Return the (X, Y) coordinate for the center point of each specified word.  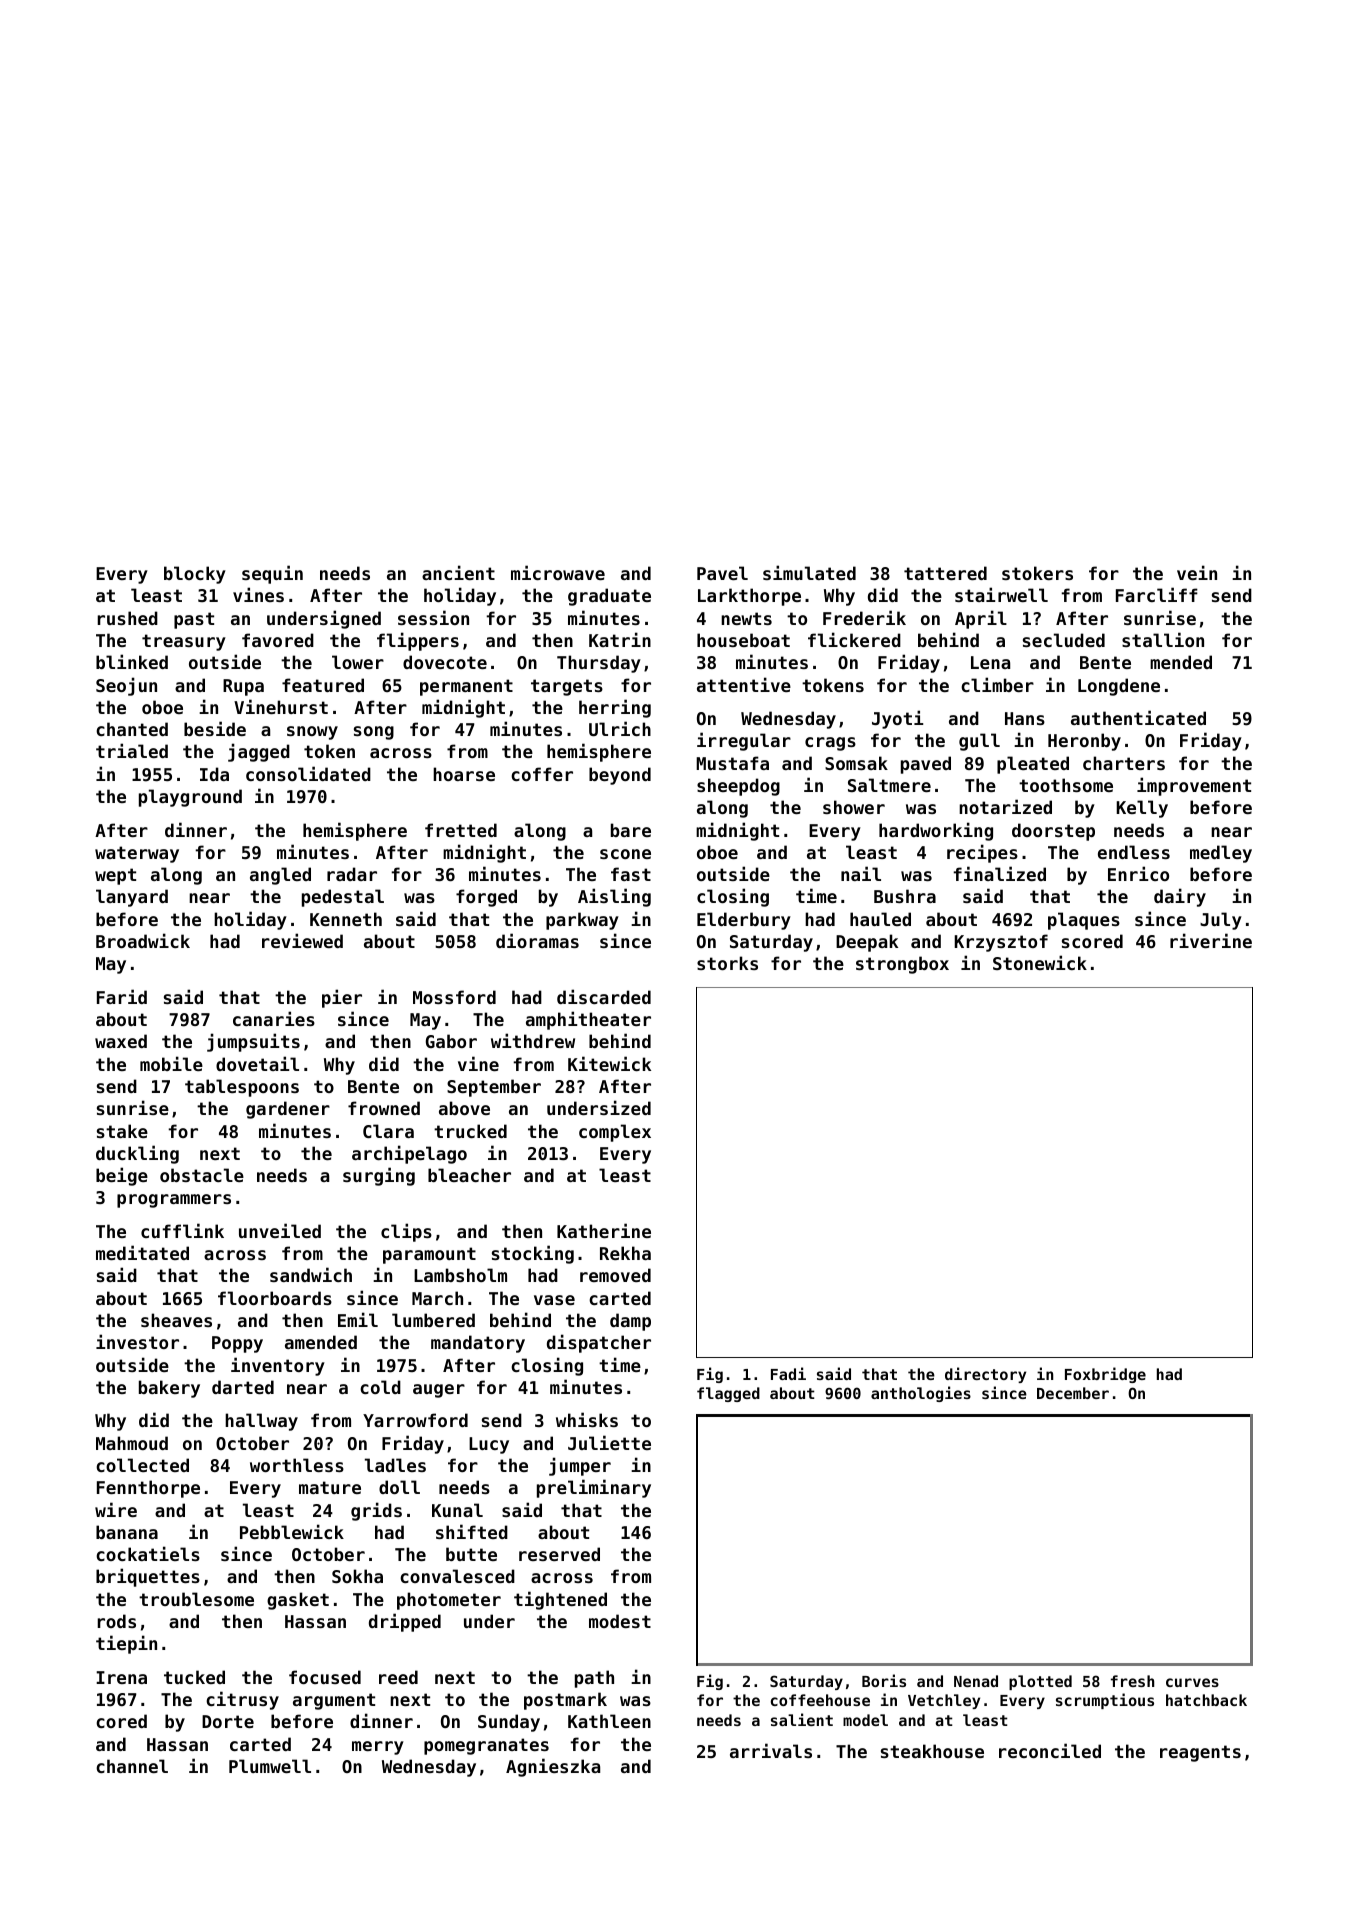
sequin (272, 574)
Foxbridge (1105, 1375)
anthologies (921, 1394)
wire (116, 1509)
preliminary (594, 1488)
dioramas (537, 940)
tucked (194, 1677)
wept (115, 876)
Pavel (722, 573)
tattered (945, 573)
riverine (1211, 940)
